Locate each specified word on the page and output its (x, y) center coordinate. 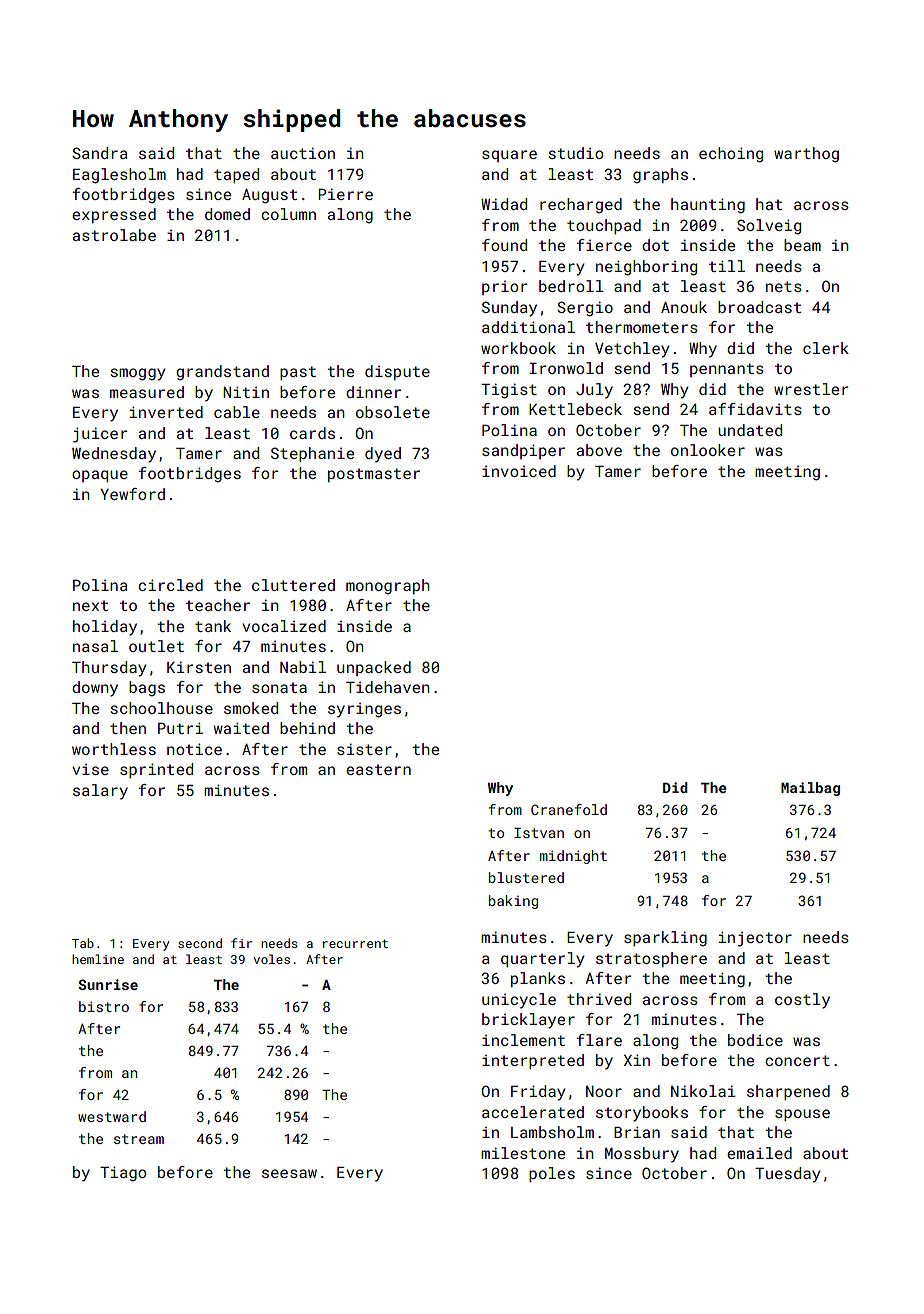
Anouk (684, 307)
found (504, 245)
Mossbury (642, 1155)
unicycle (519, 1001)
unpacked (374, 668)
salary (100, 792)
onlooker (708, 450)
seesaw (289, 1173)
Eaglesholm (119, 176)
